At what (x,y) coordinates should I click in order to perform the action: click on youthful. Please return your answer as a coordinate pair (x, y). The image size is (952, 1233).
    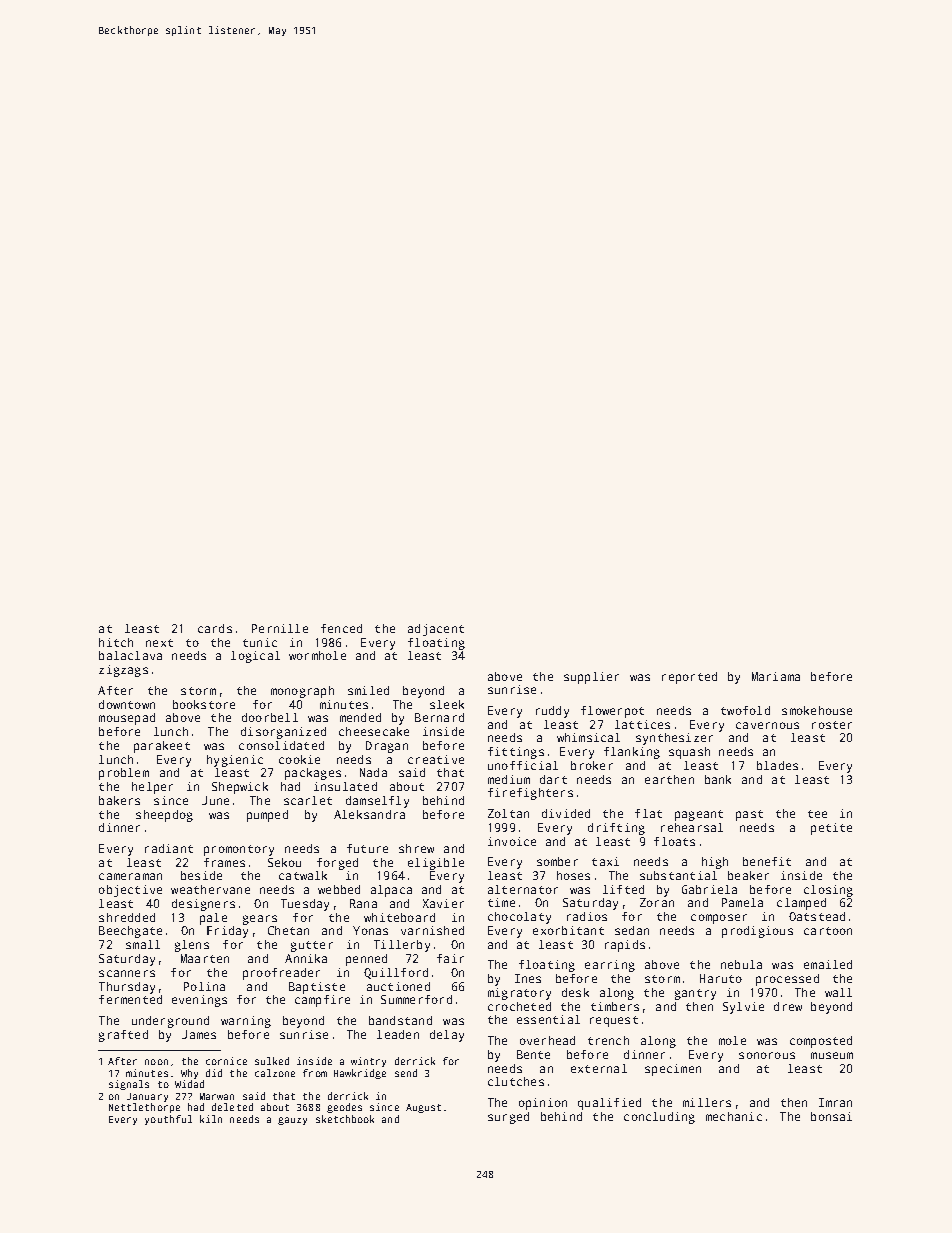
    Looking at the image, I should click on (168, 1120).
